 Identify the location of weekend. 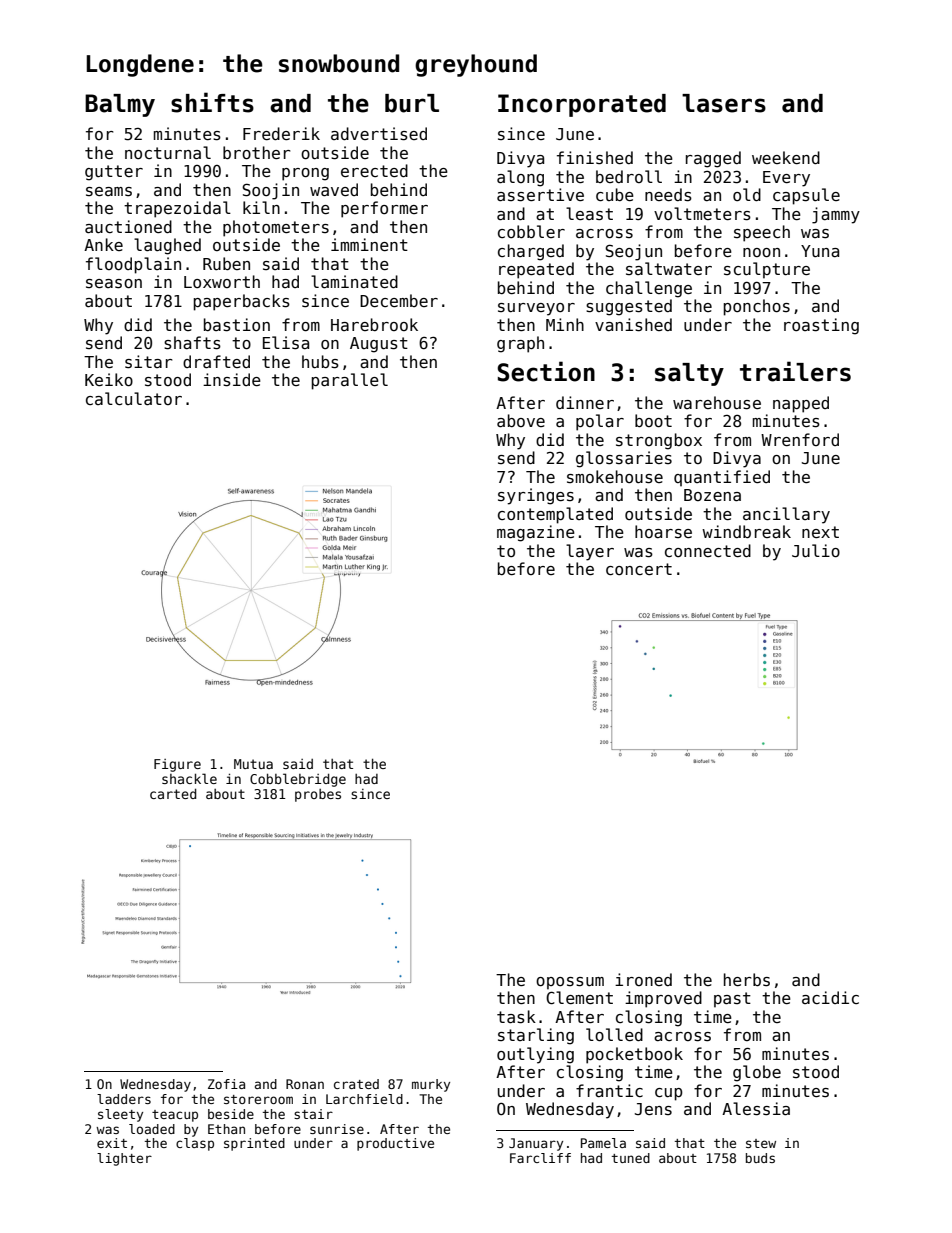
(786, 157).
